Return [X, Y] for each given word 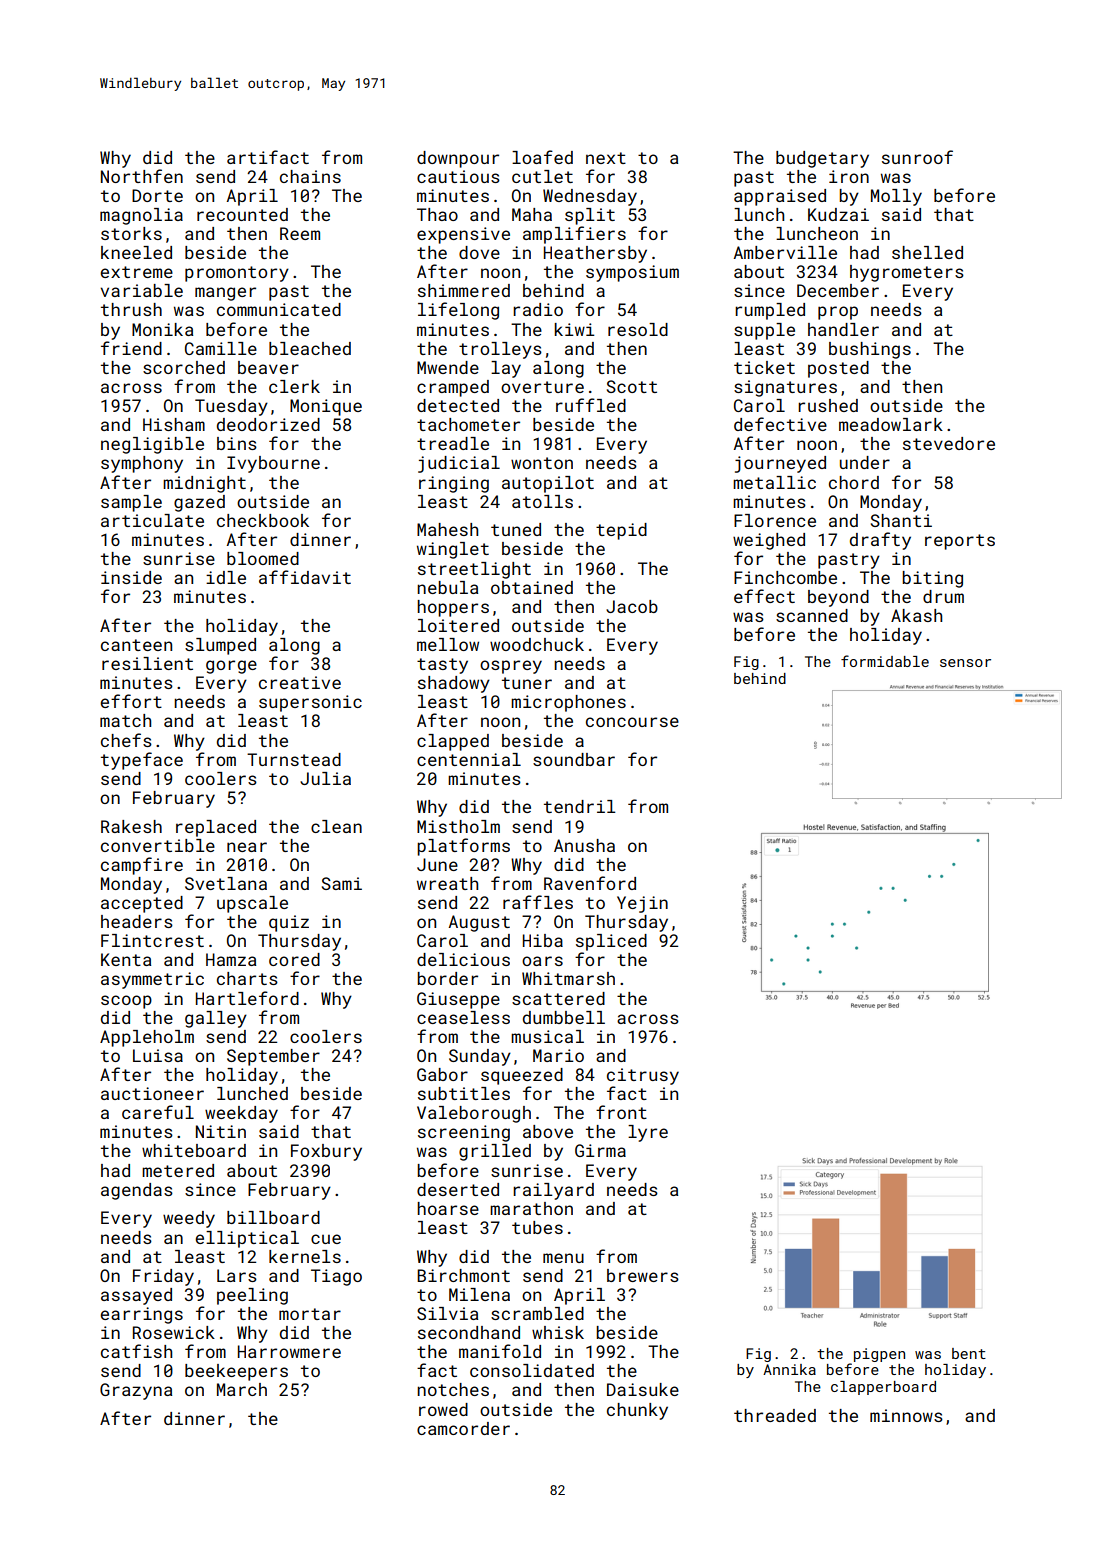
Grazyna [136, 1391]
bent [969, 1353]
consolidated [532, 1370]
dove [479, 252]
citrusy [643, 1076]
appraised [780, 197]
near [247, 847]
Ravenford [590, 883]
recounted [242, 214]
